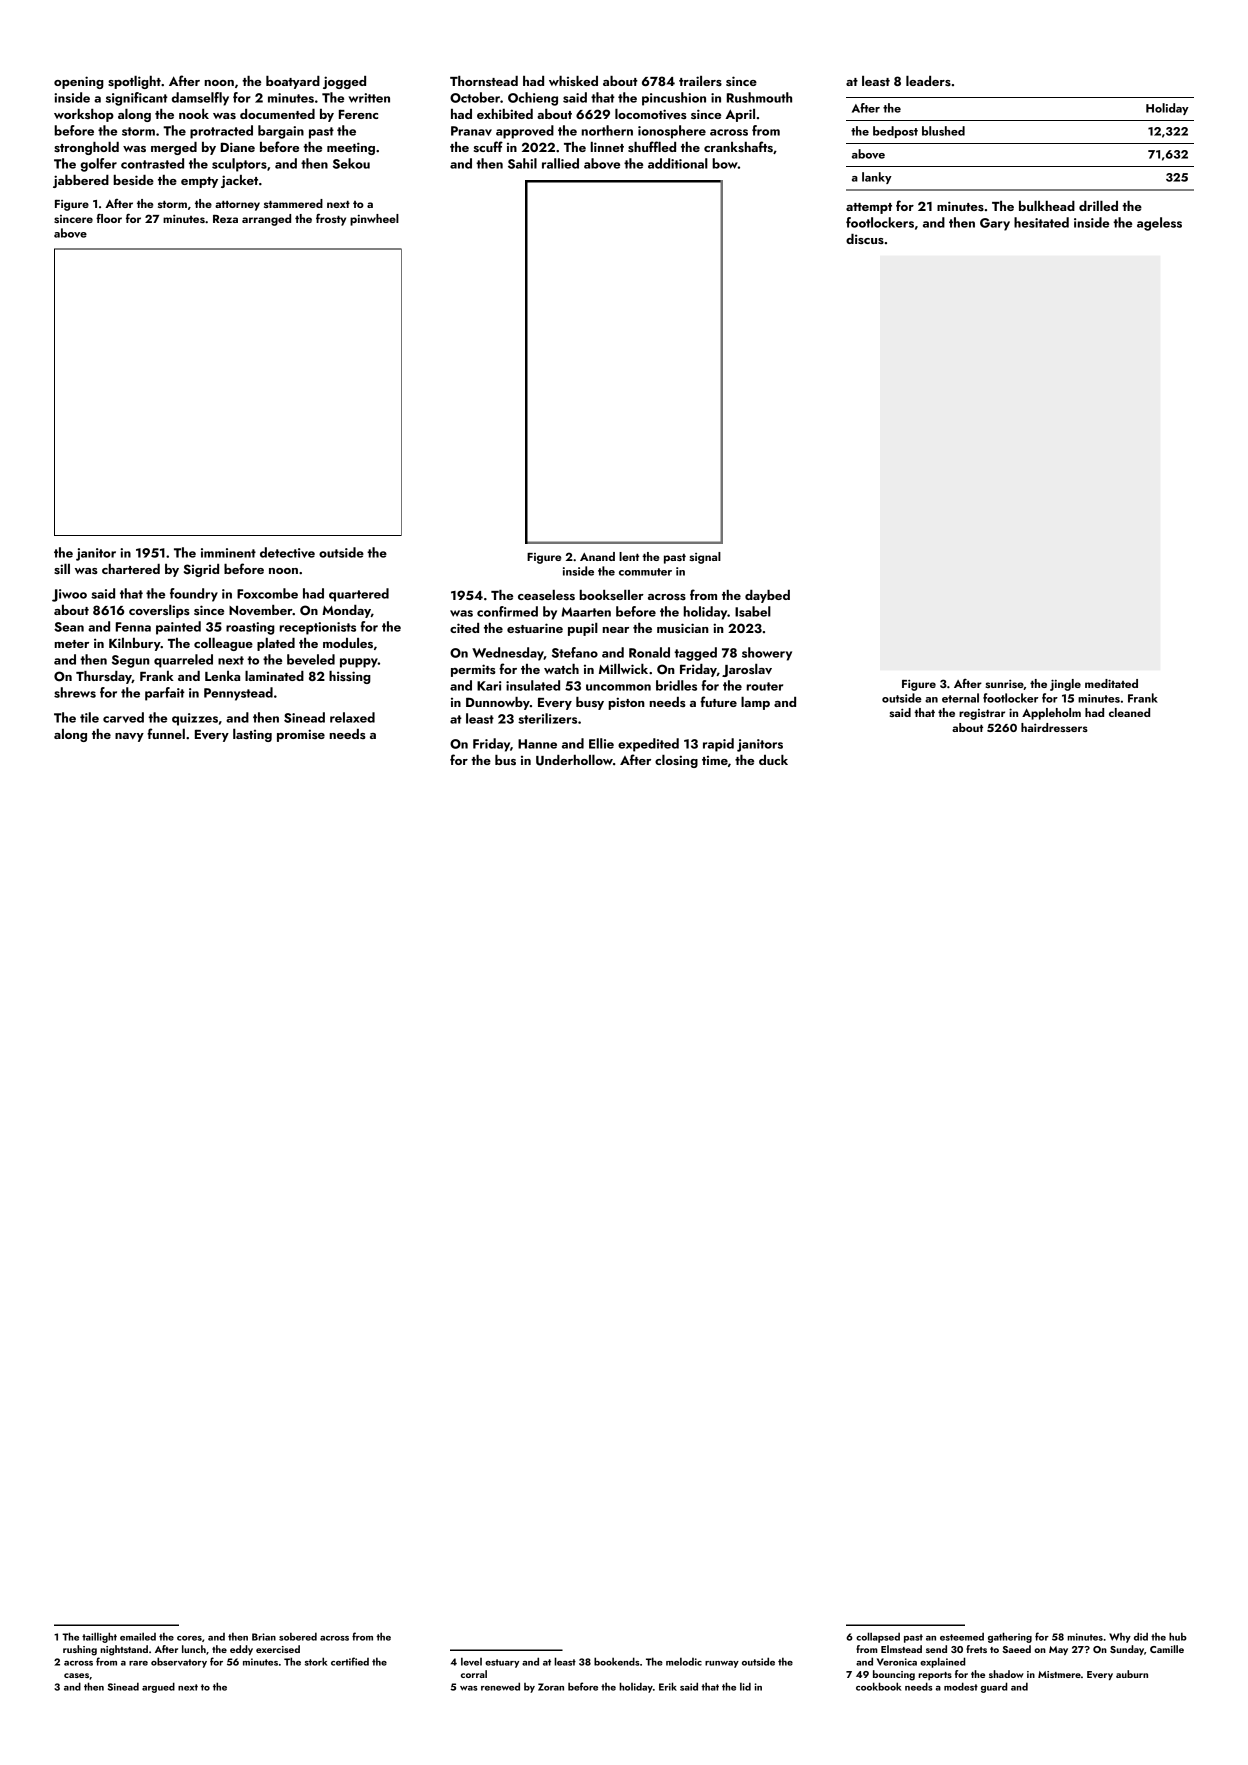 Image resolution: width=1248 pixels, height=1765 pixels. I want to click on Underhollow, so click(574, 760).
